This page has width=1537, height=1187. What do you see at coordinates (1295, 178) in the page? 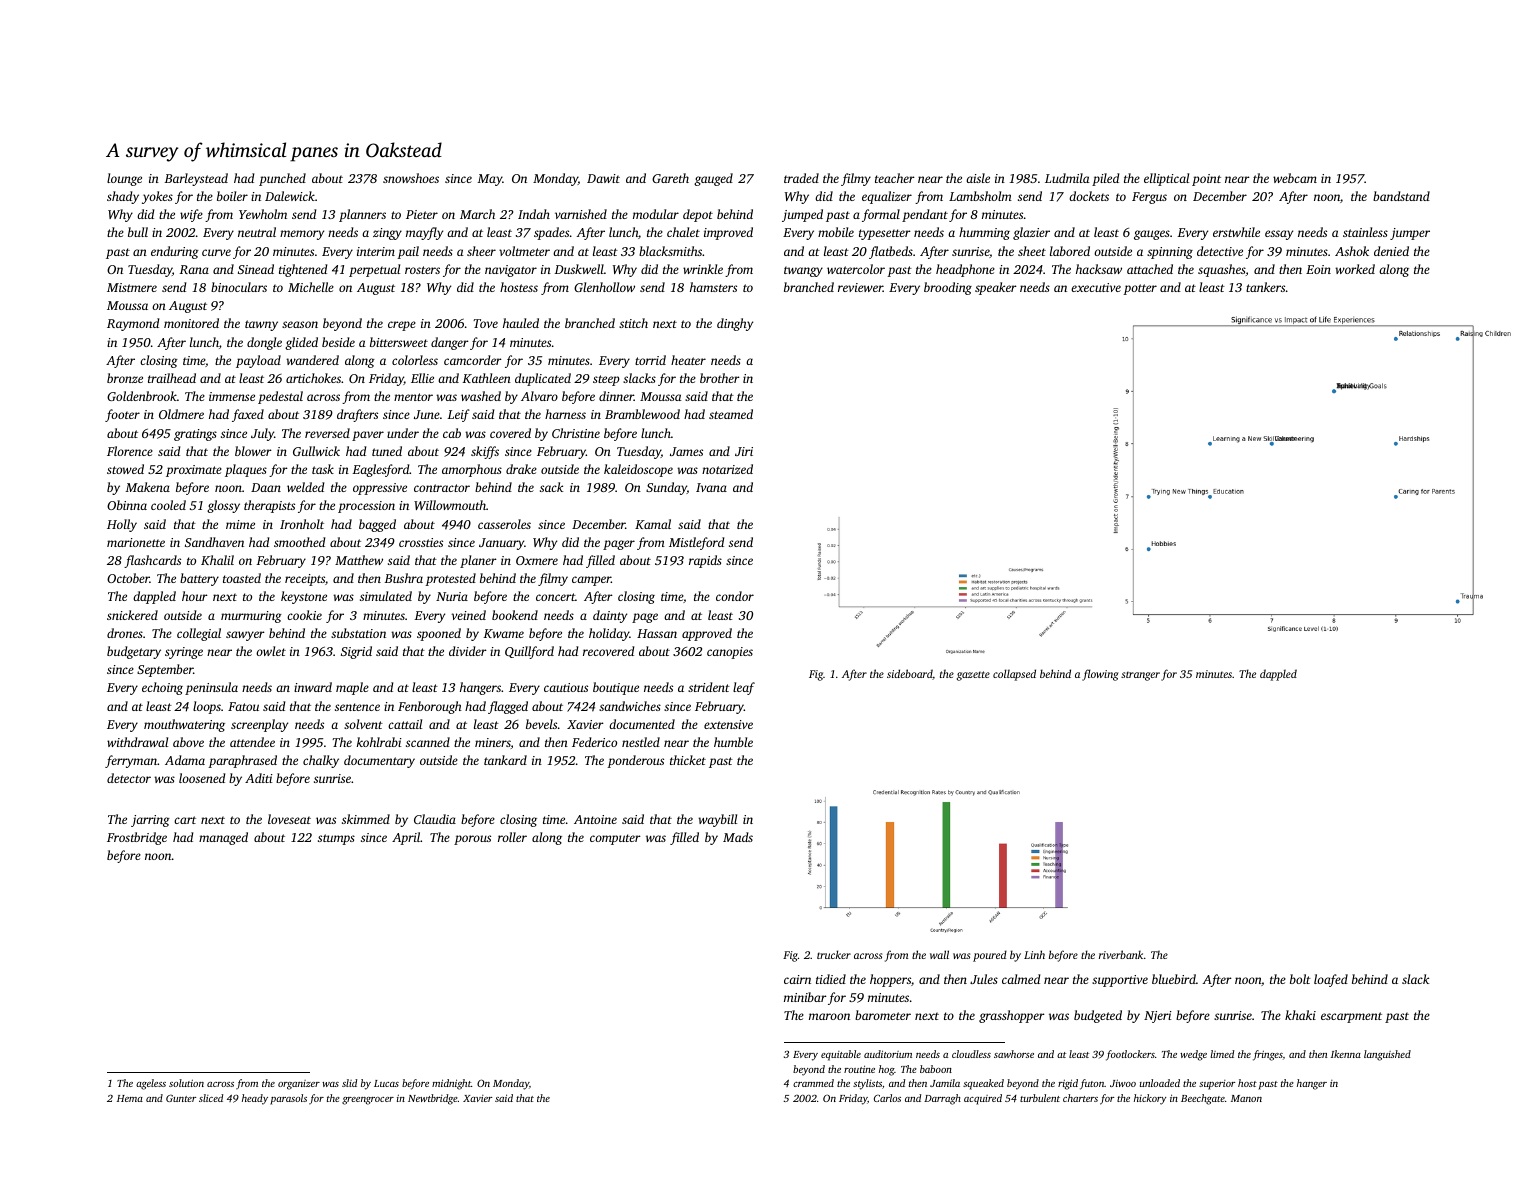
I see `webcam` at bounding box center [1295, 178].
